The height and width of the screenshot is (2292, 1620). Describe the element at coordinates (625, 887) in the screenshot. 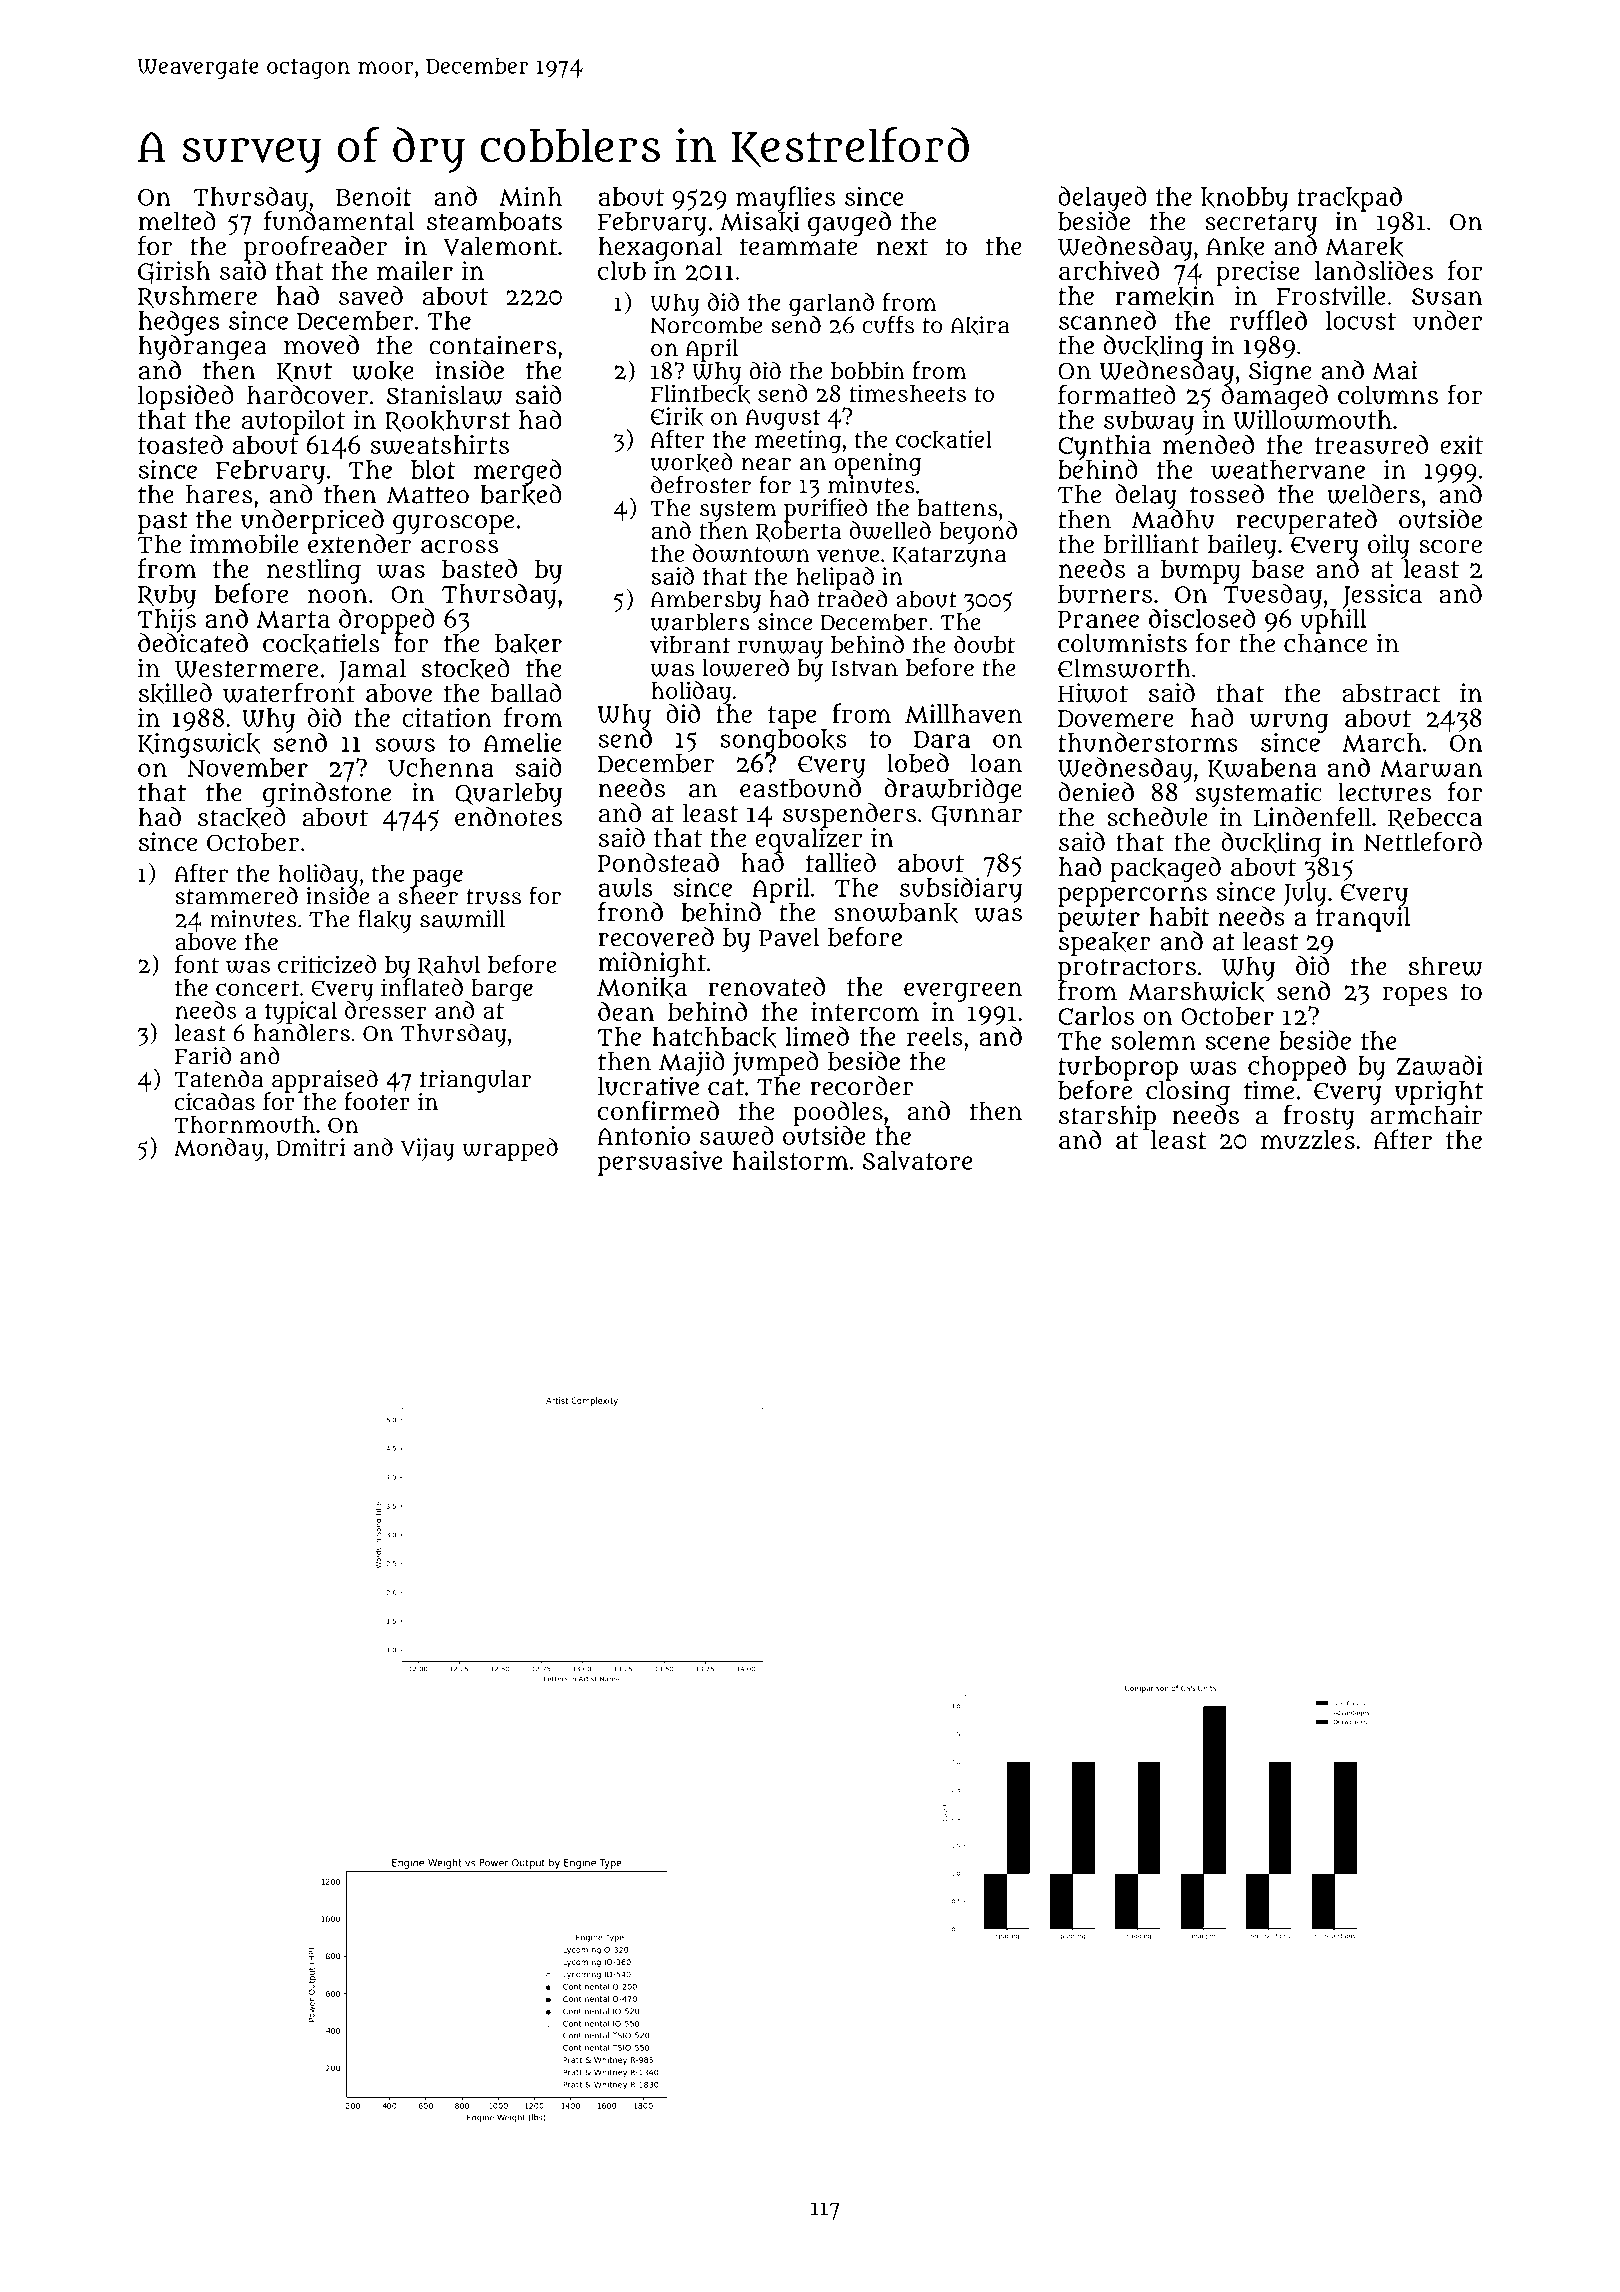

I see `awls` at that location.
